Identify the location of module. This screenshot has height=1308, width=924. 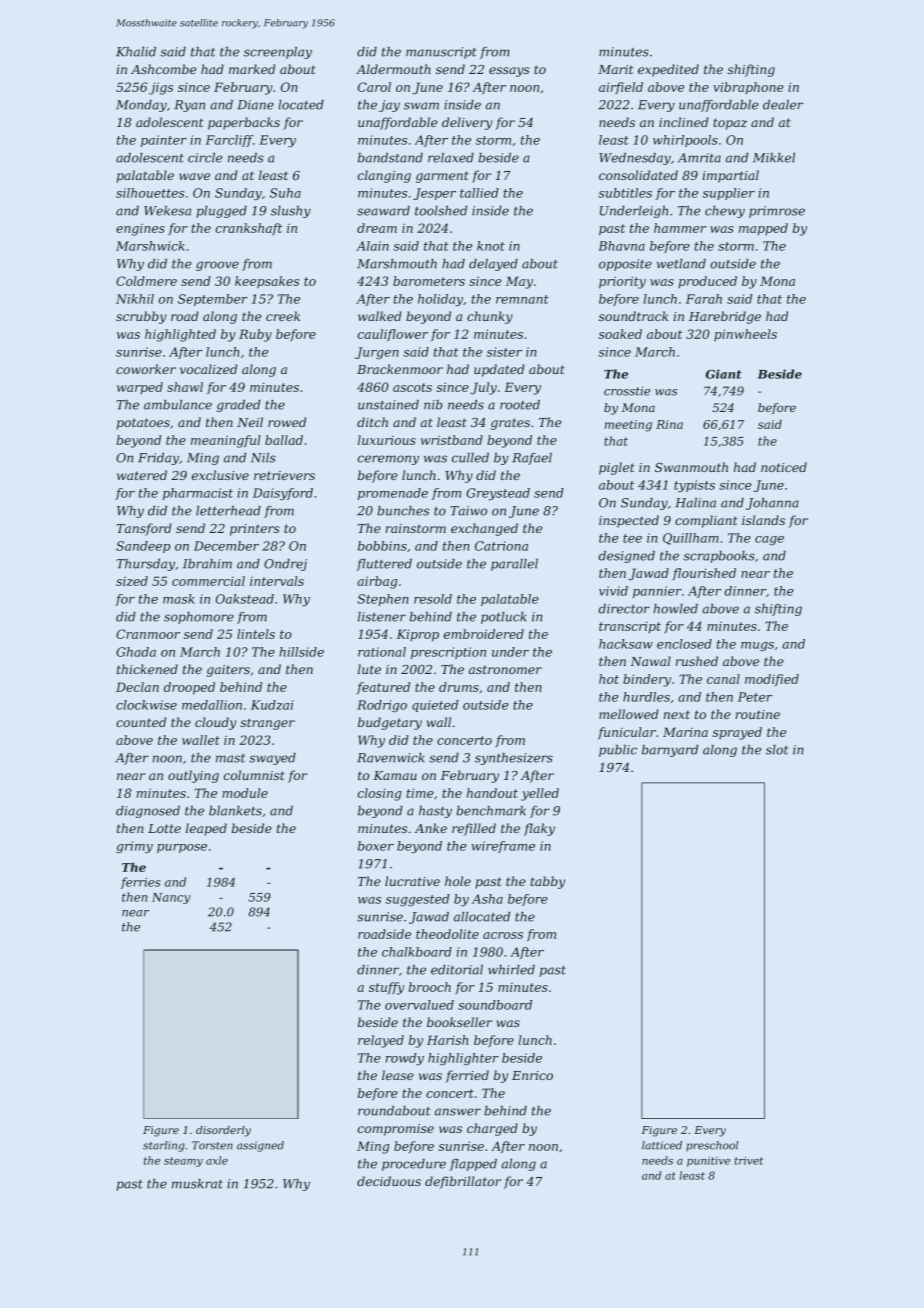
(245, 793).
